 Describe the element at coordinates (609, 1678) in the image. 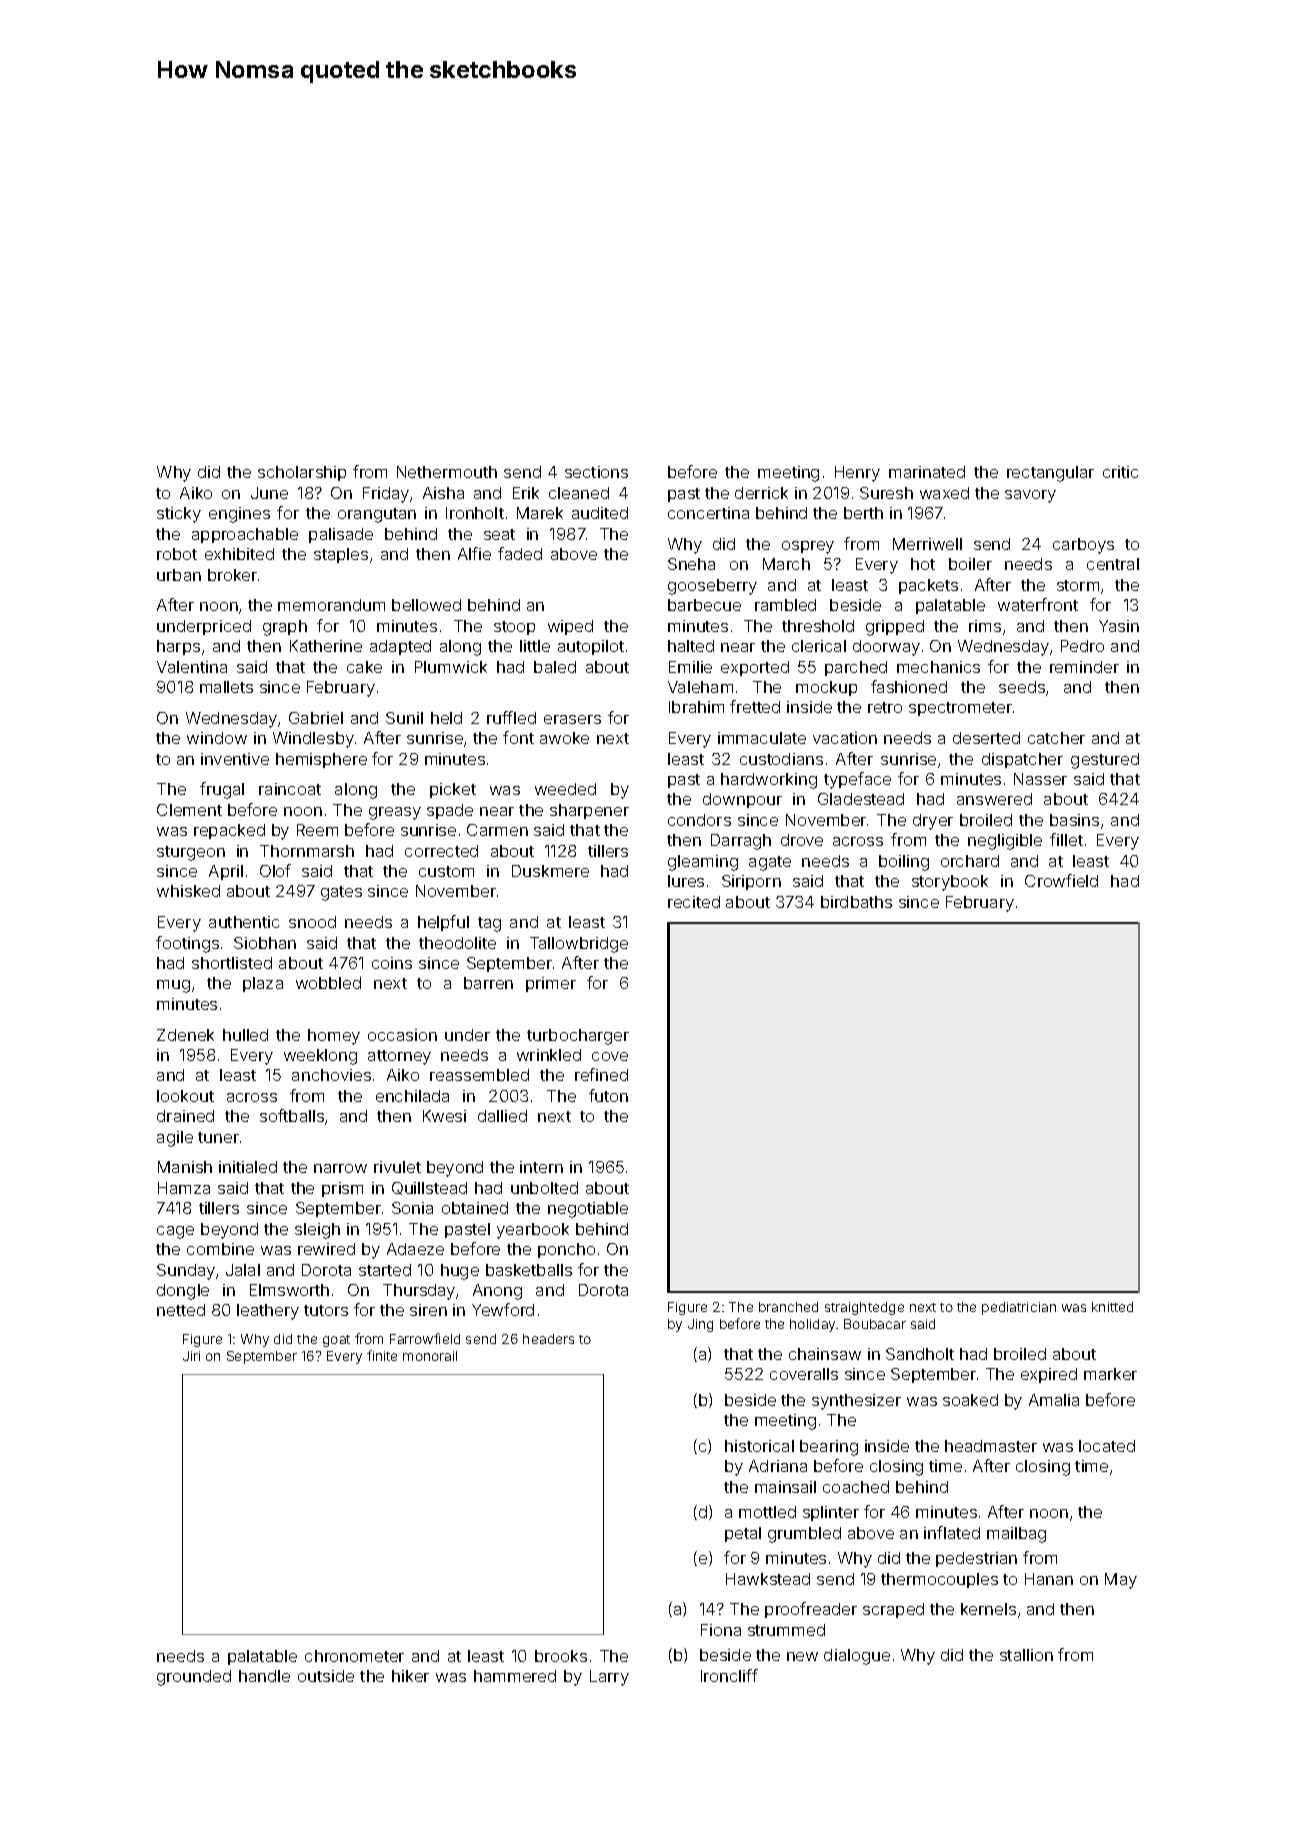

I see `Larry` at that location.
